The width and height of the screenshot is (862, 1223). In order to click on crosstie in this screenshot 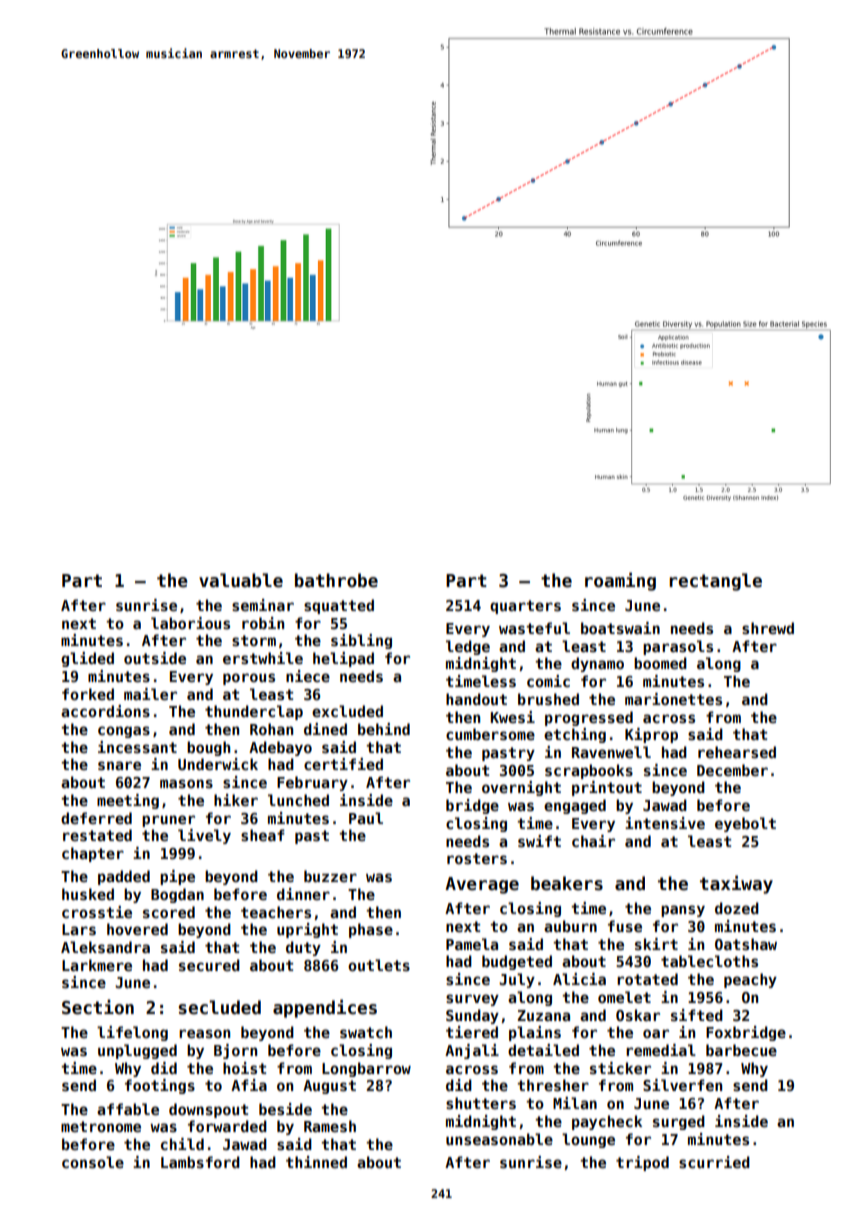, I will do `click(97, 912)`.
